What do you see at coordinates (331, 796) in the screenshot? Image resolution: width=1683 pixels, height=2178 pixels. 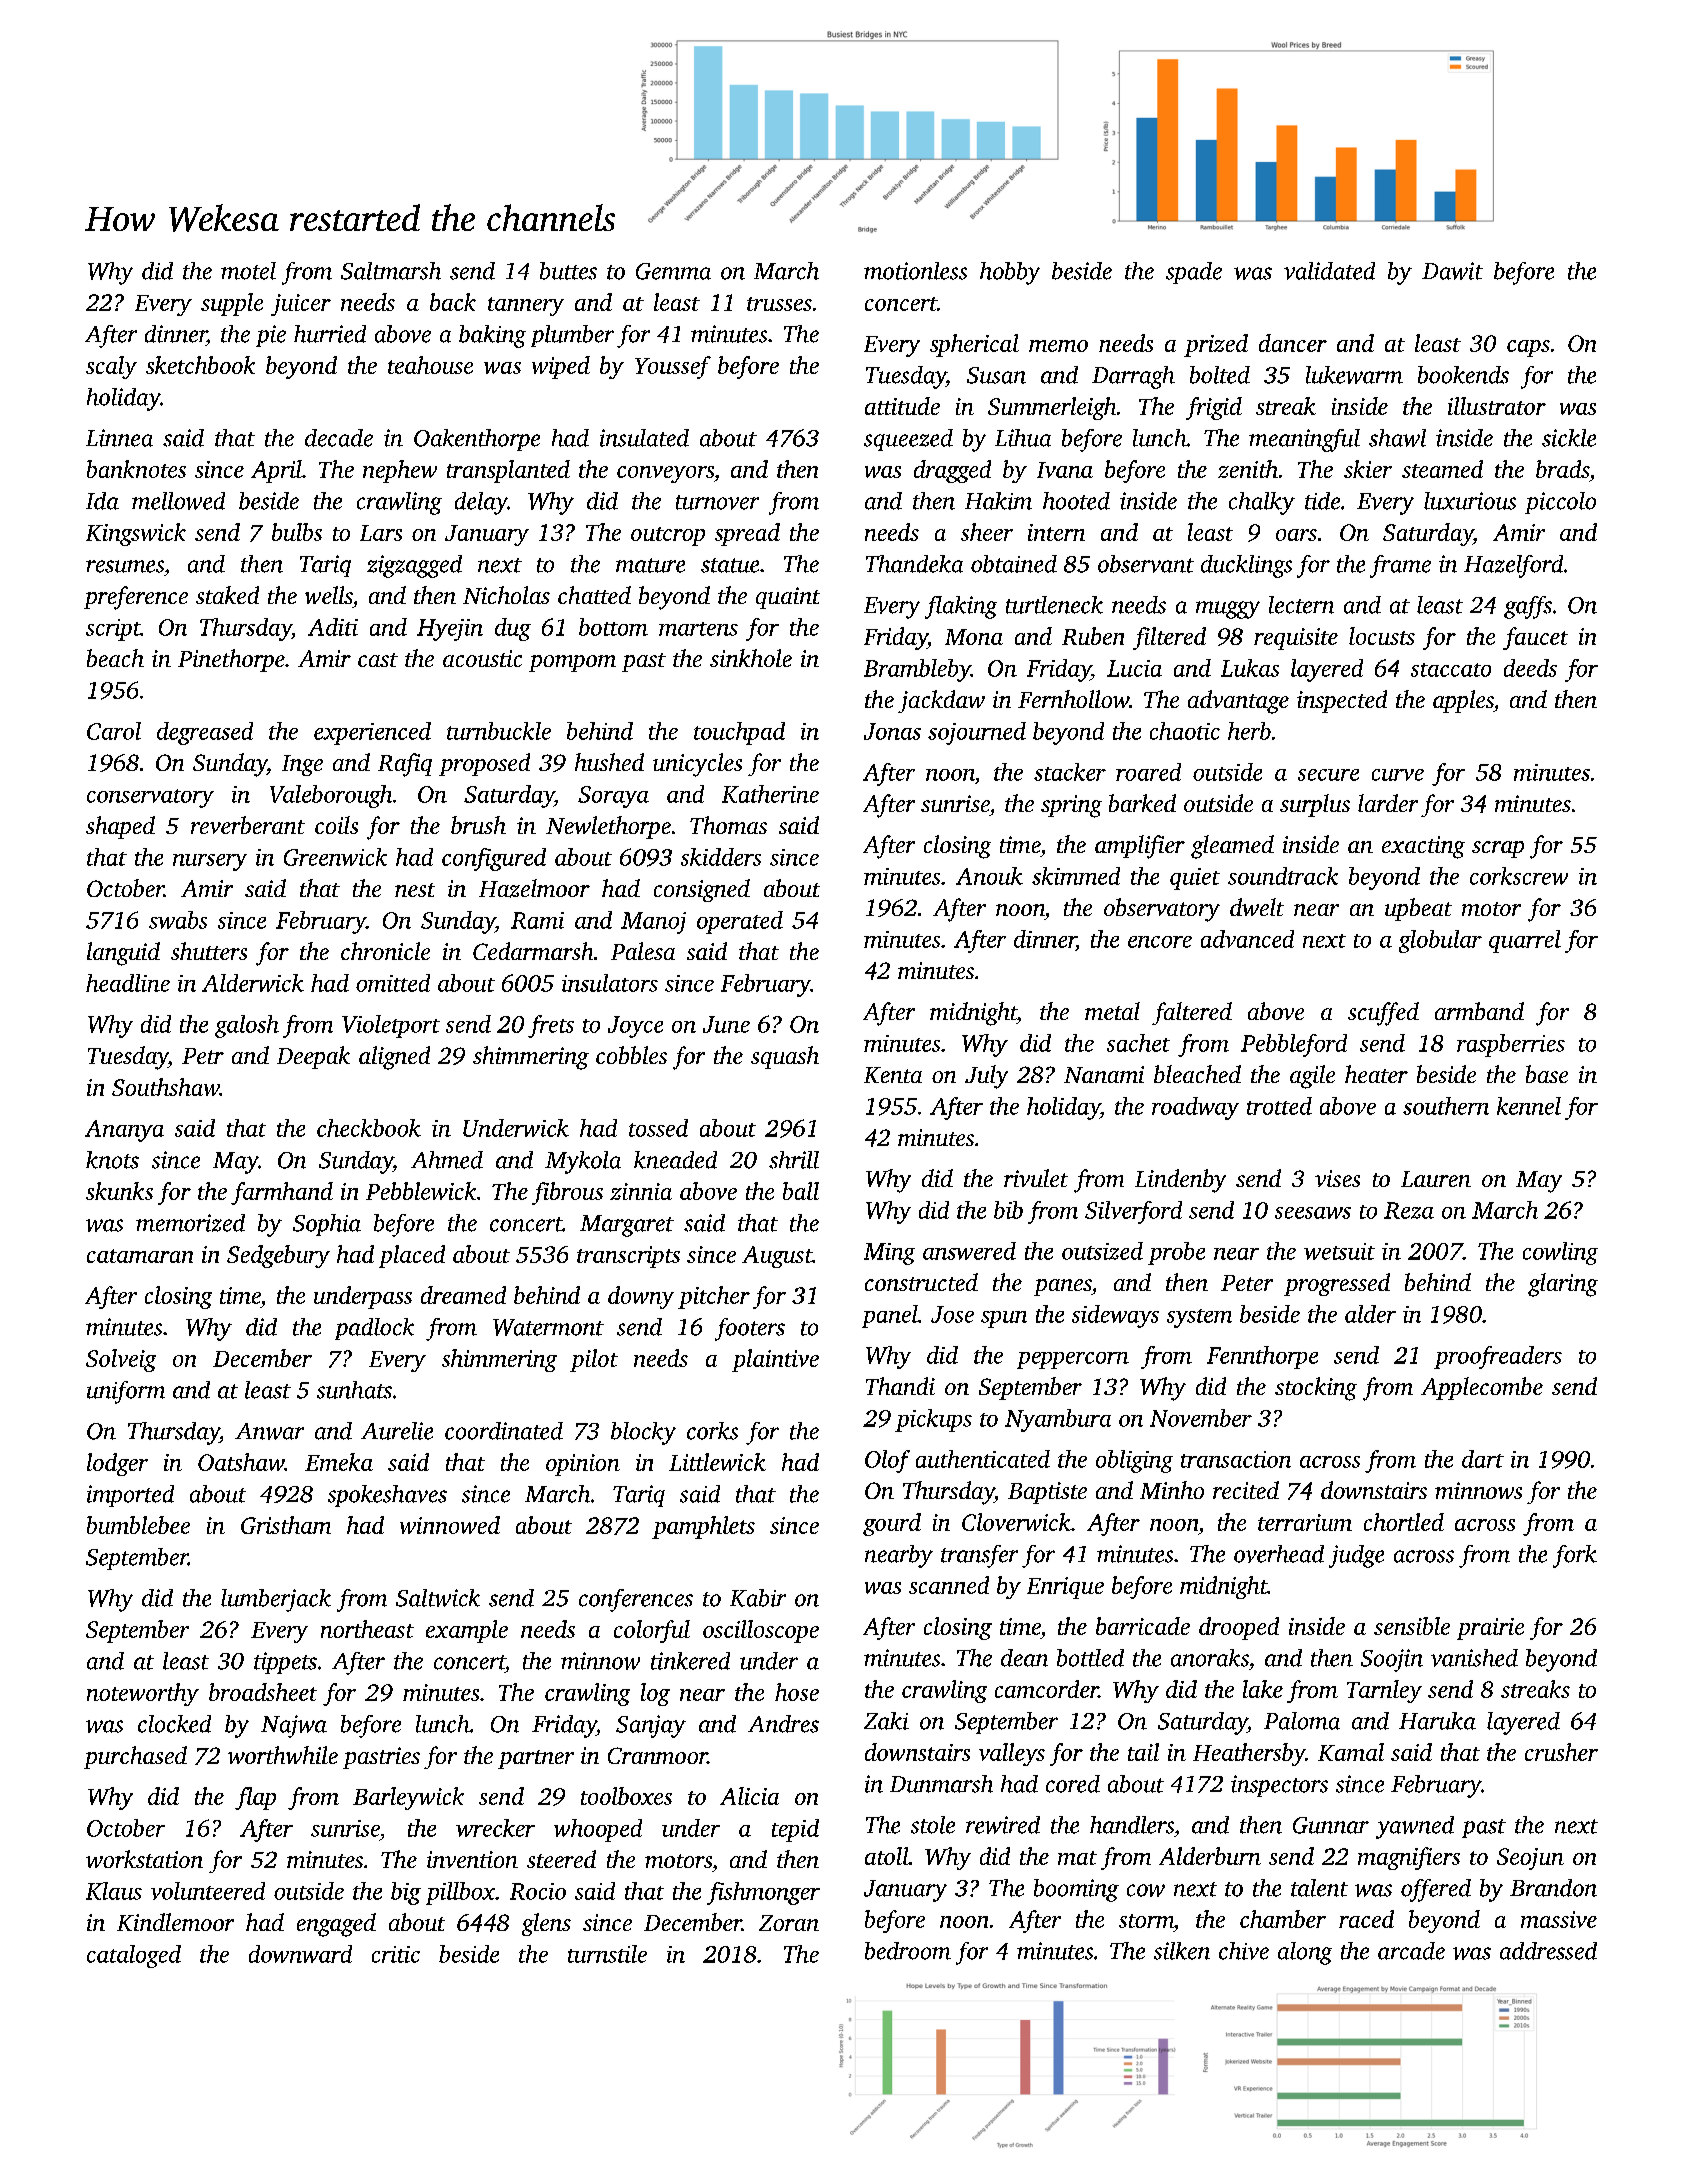 I see `Valeborough` at bounding box center [331, 796].
